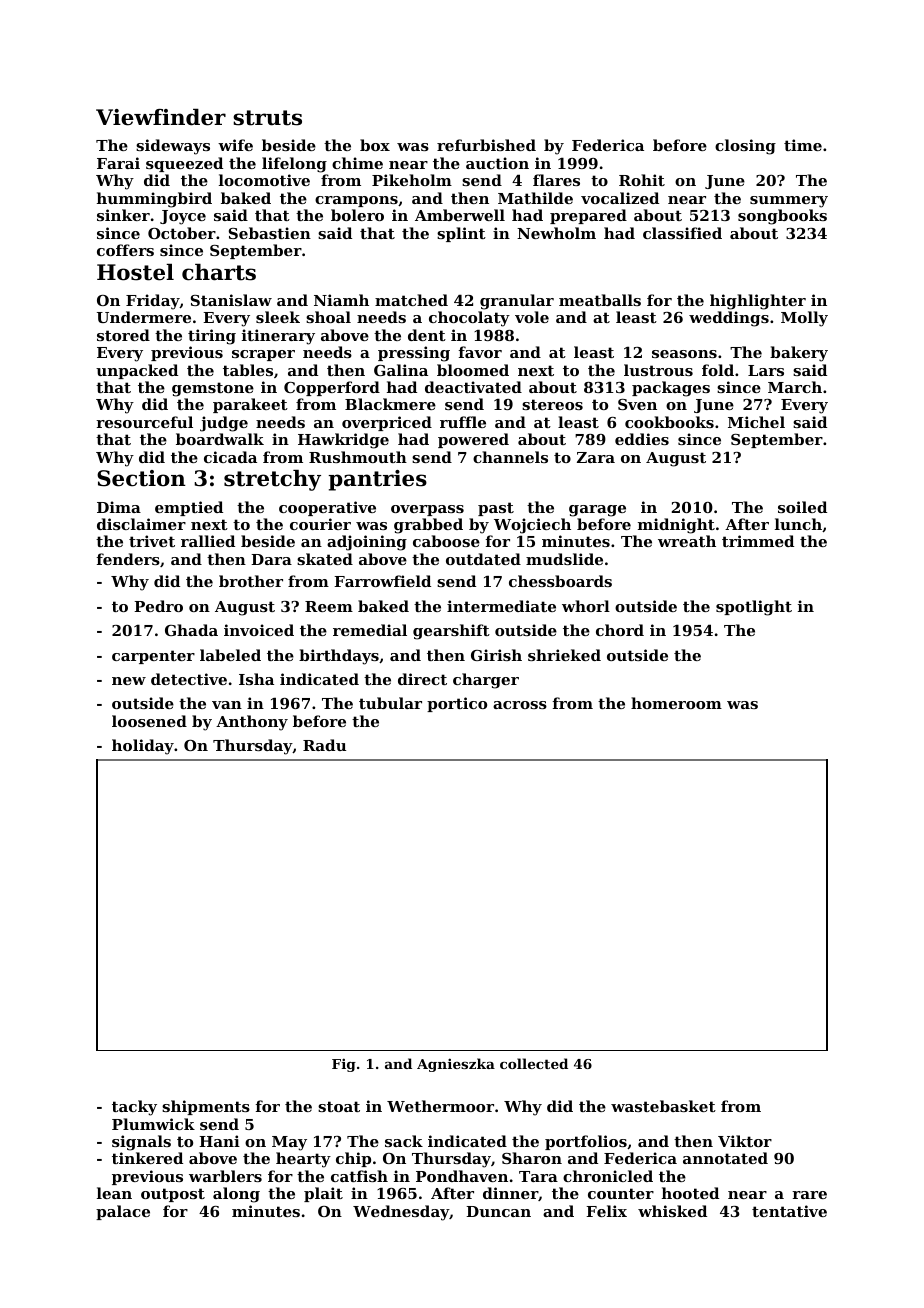 Image resolution: width=924 pixels, height=1308 pixels. I want to click on flares, so click(556, 180).
